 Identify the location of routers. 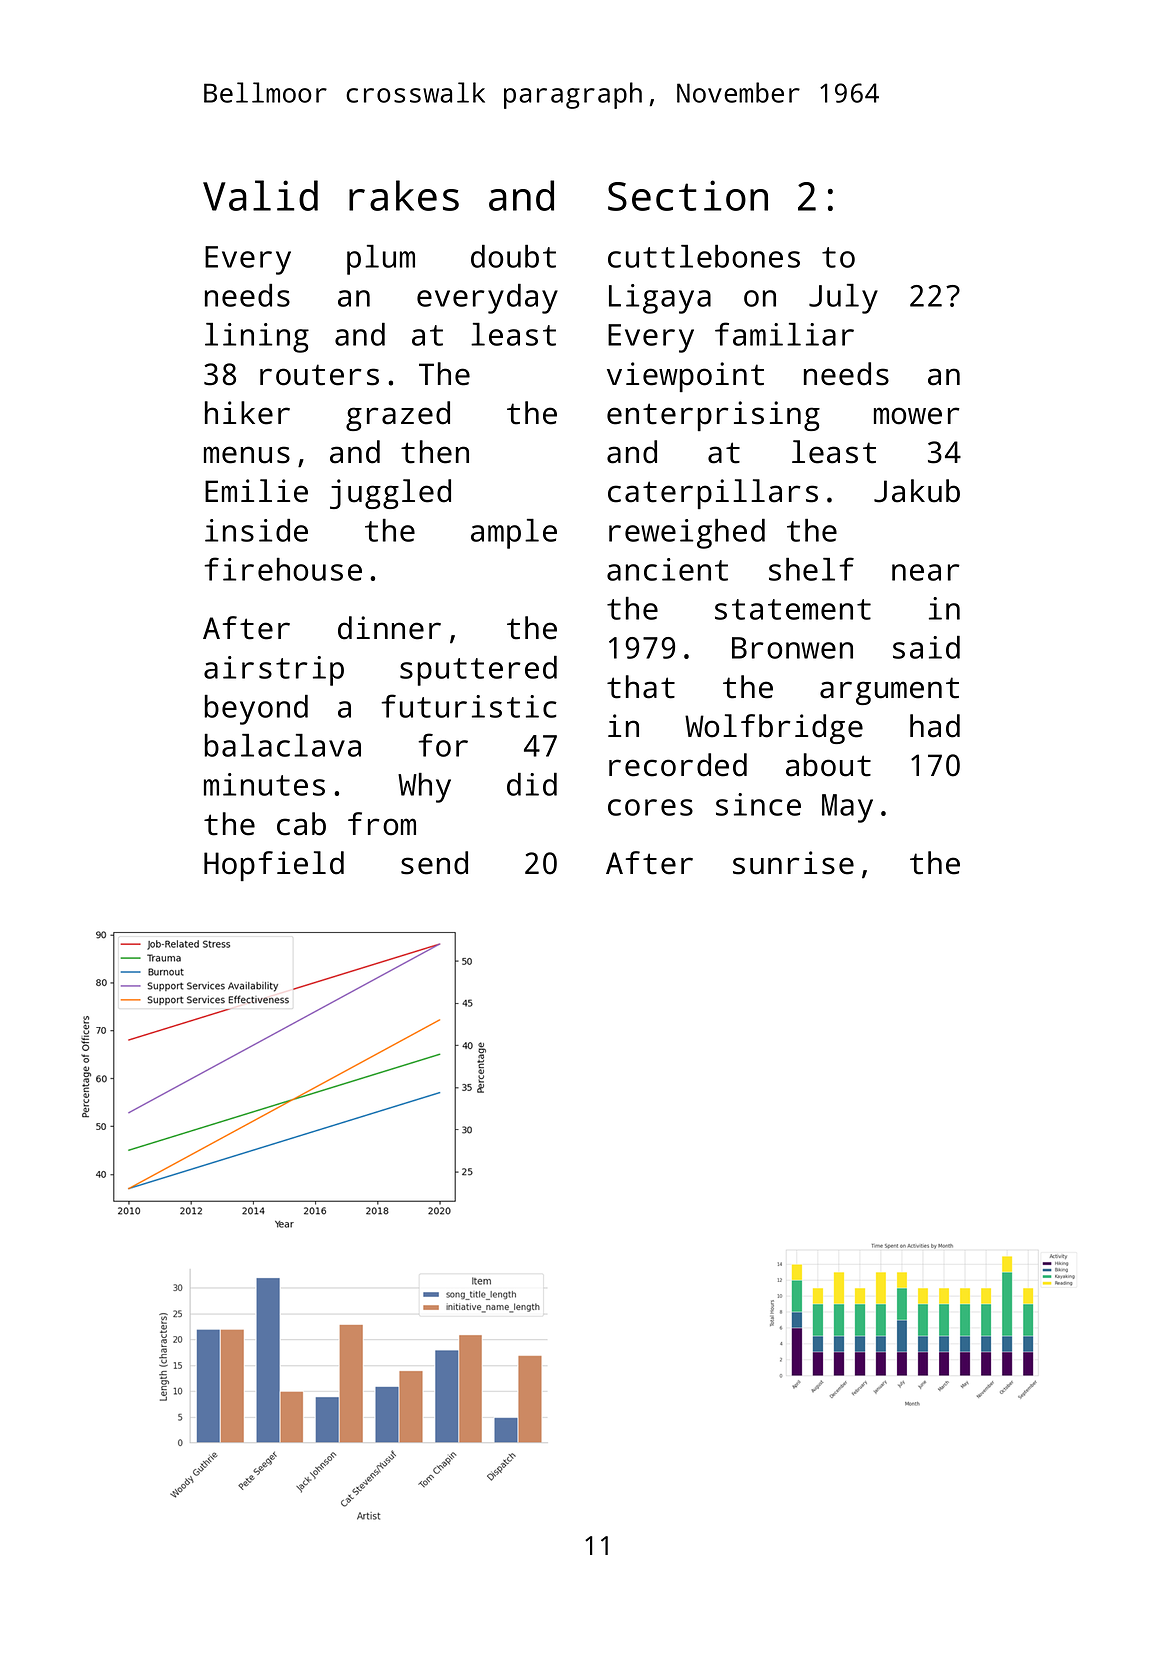
(319, 375).
